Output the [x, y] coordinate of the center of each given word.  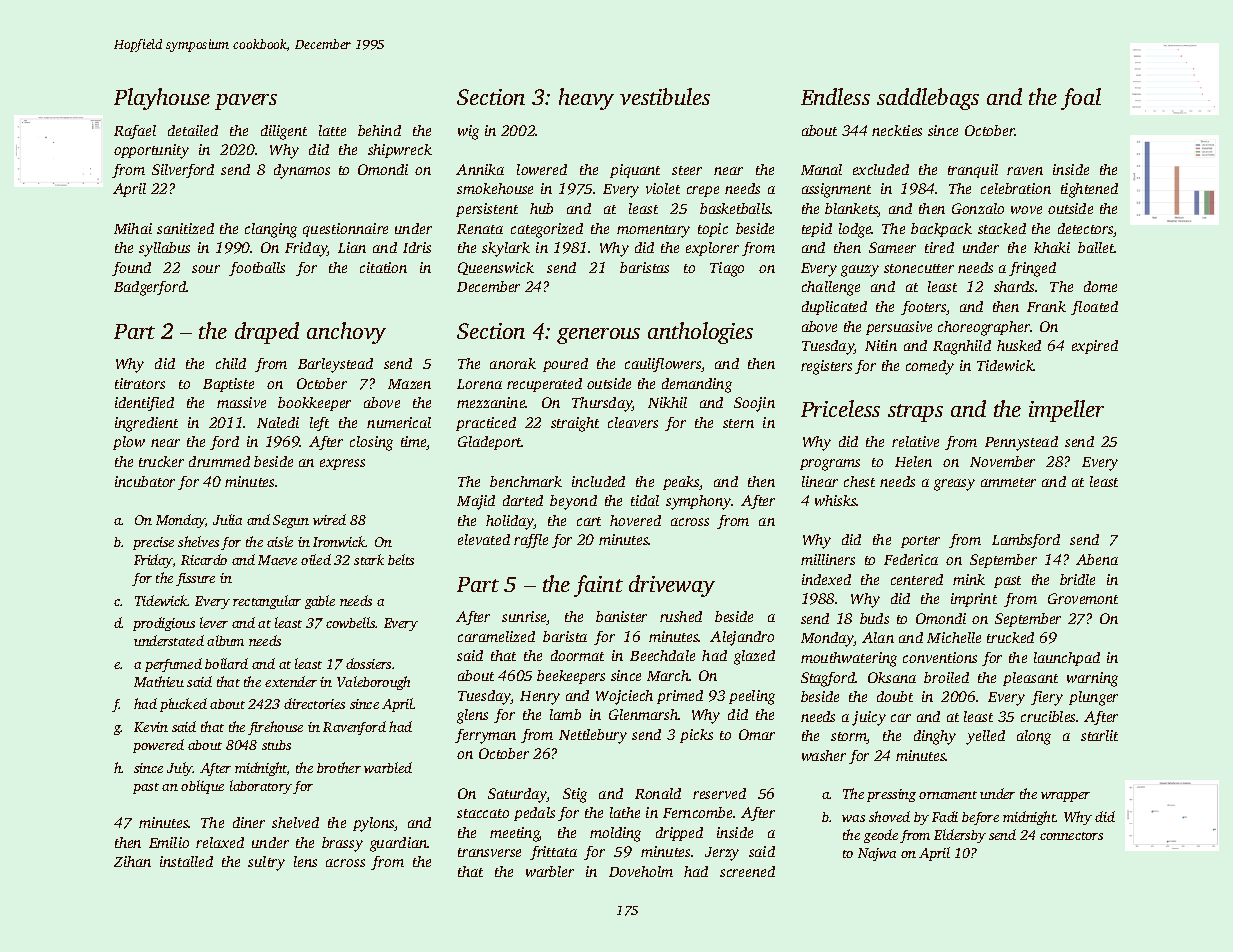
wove [1026, 210]
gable [320, 602]
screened [747, 871]
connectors [1071, 836]
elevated [484, 539]
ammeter [1008, 482]
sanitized [185, 228]
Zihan [132, 861]
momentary [653, 231]
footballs [257, 269]
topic [713, 230]
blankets [851, 210]
